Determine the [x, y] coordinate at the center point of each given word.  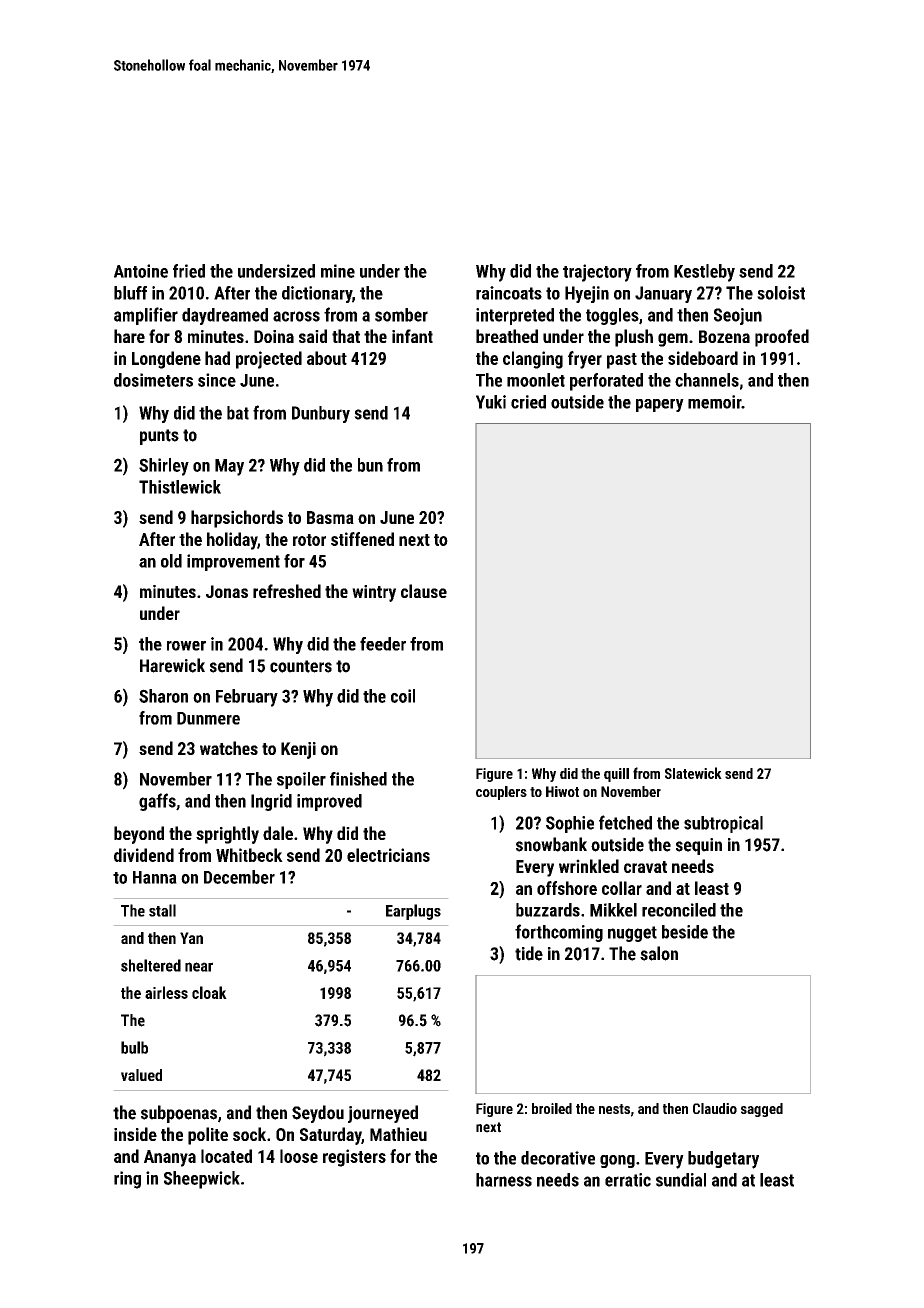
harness [504, 1180]
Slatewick [693, 773]
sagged [762, 1110]
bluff [130, 293]
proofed [782, 338]
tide [529, 953]
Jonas [227, 591]
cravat [645, 867]
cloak [209, 992]
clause [424, 591]
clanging [533, 360]
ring [127, 1180]
